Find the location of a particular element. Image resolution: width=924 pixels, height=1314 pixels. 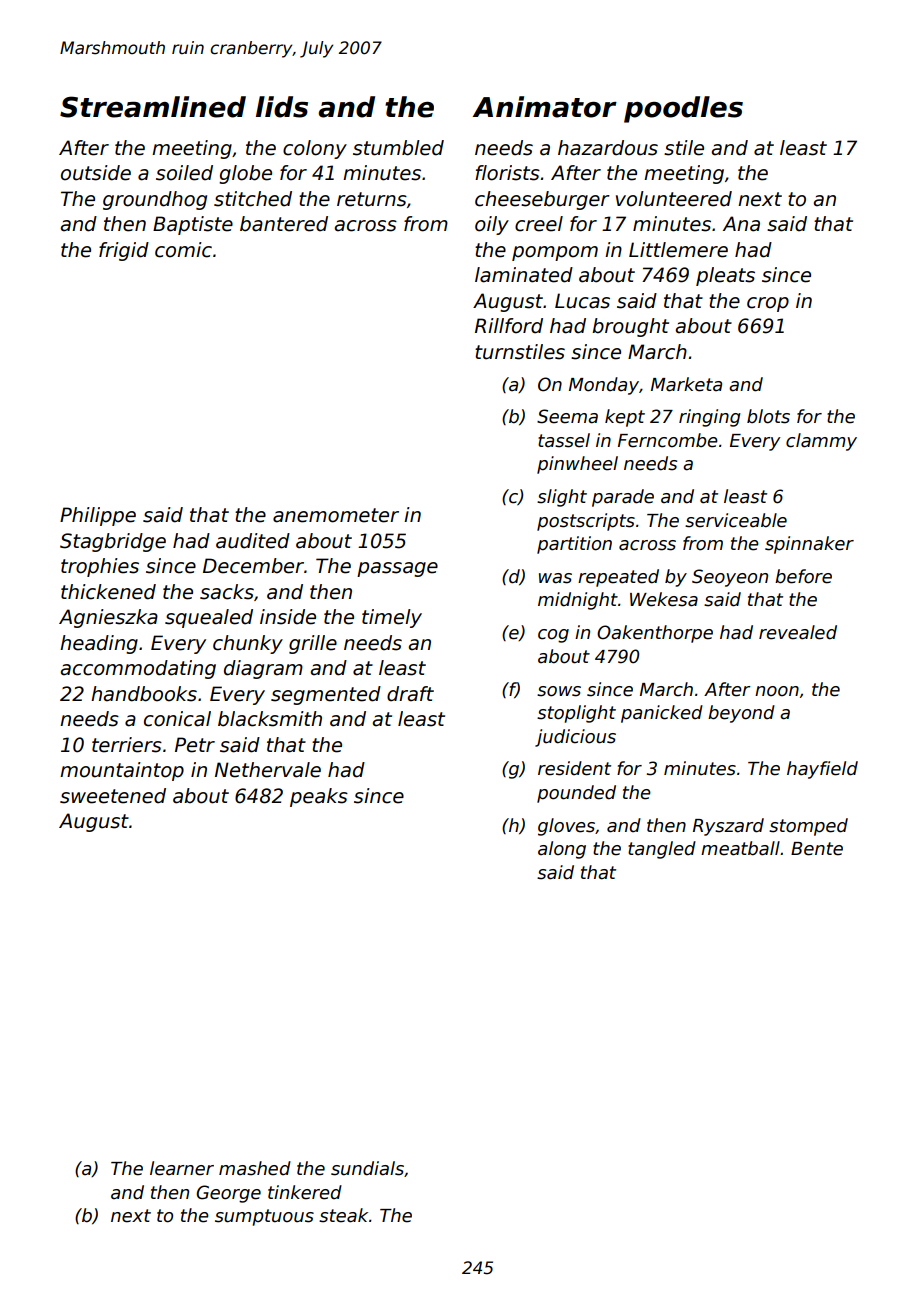

frigid is located at coordinates (124, 251).
